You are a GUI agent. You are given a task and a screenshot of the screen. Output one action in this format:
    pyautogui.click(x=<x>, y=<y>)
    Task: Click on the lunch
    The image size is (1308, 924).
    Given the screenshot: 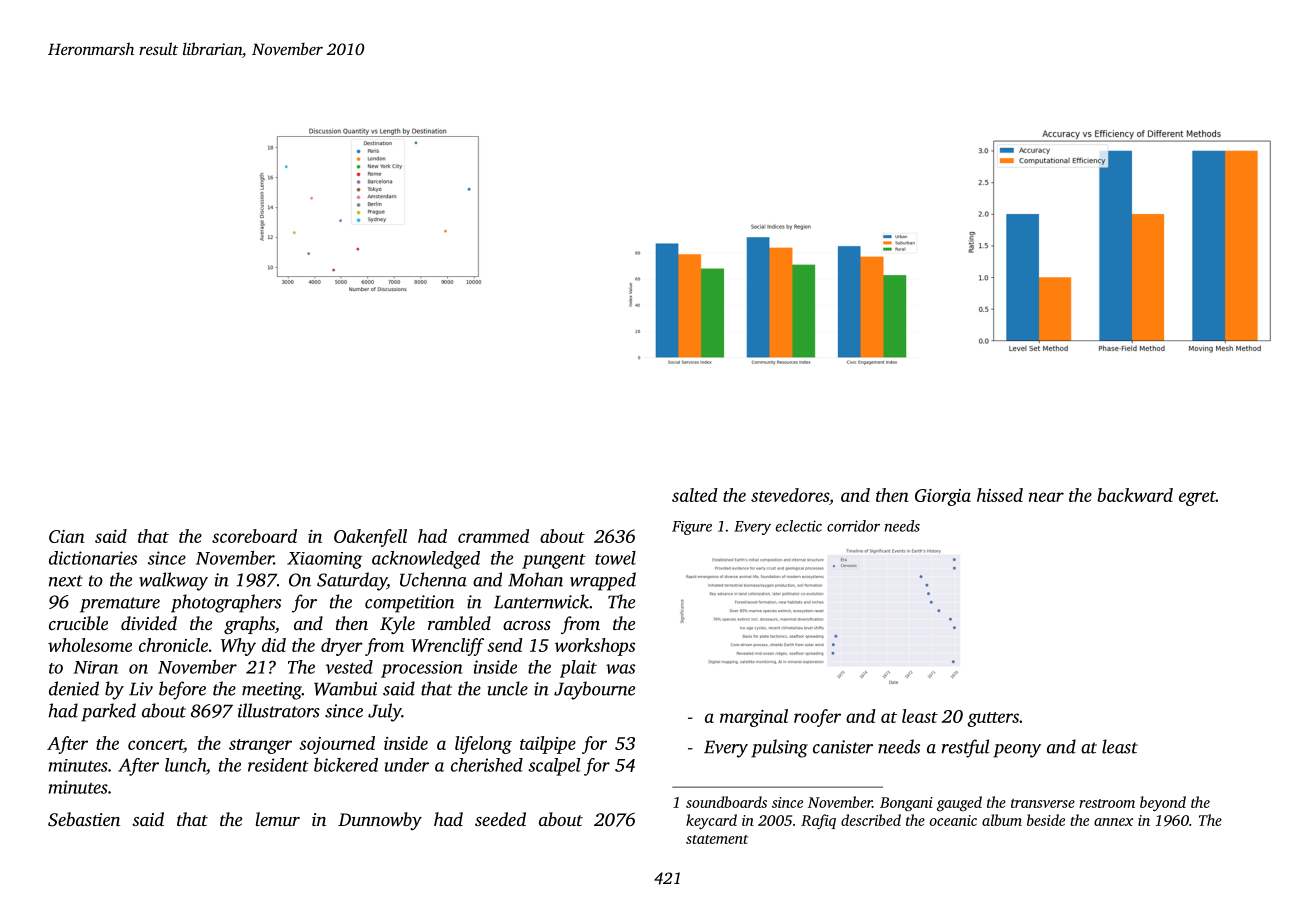 What is the action you would take?
    pyautogui.click(x=185, y=765)
